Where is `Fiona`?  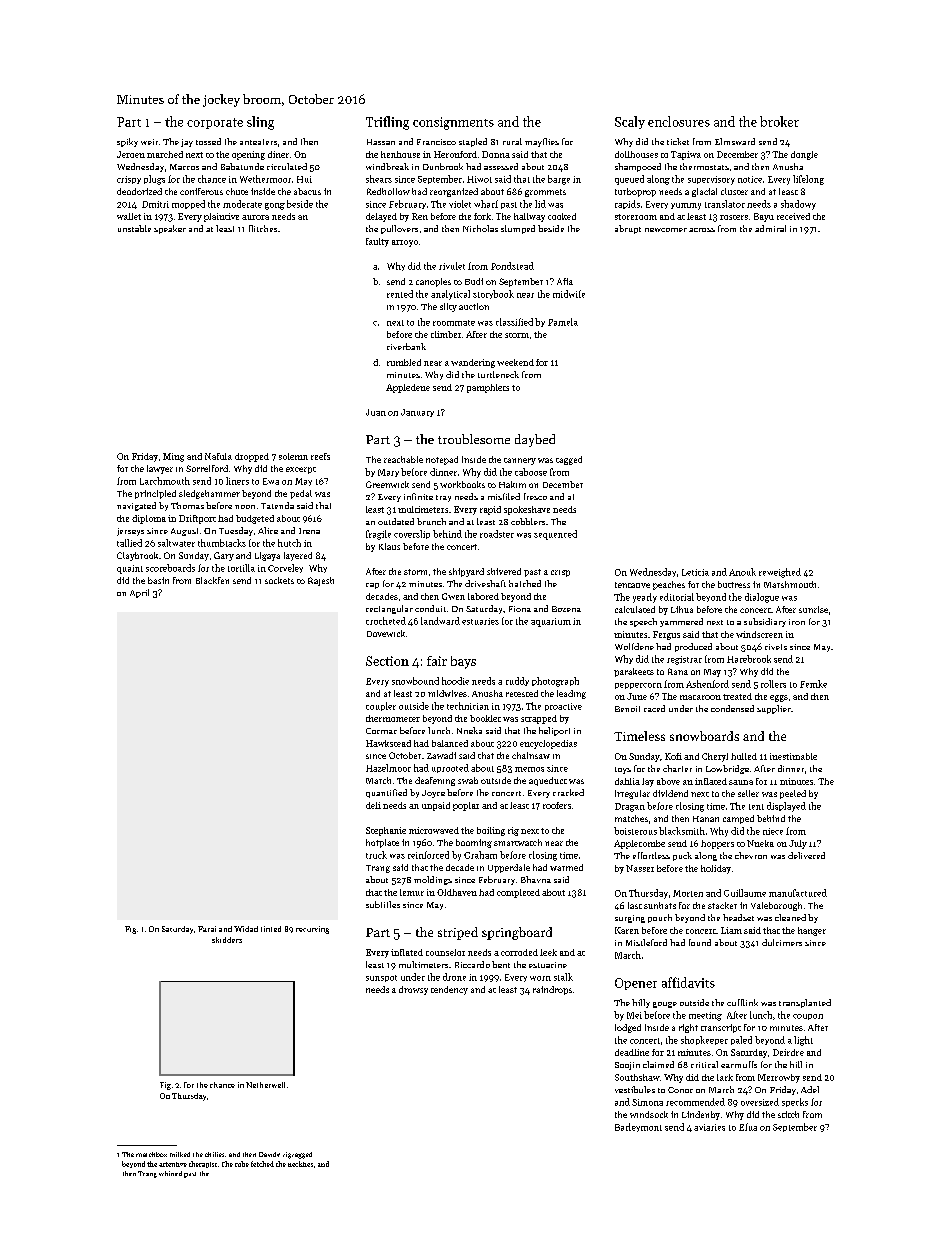
Fiona is located at coordinates (520, 609).
